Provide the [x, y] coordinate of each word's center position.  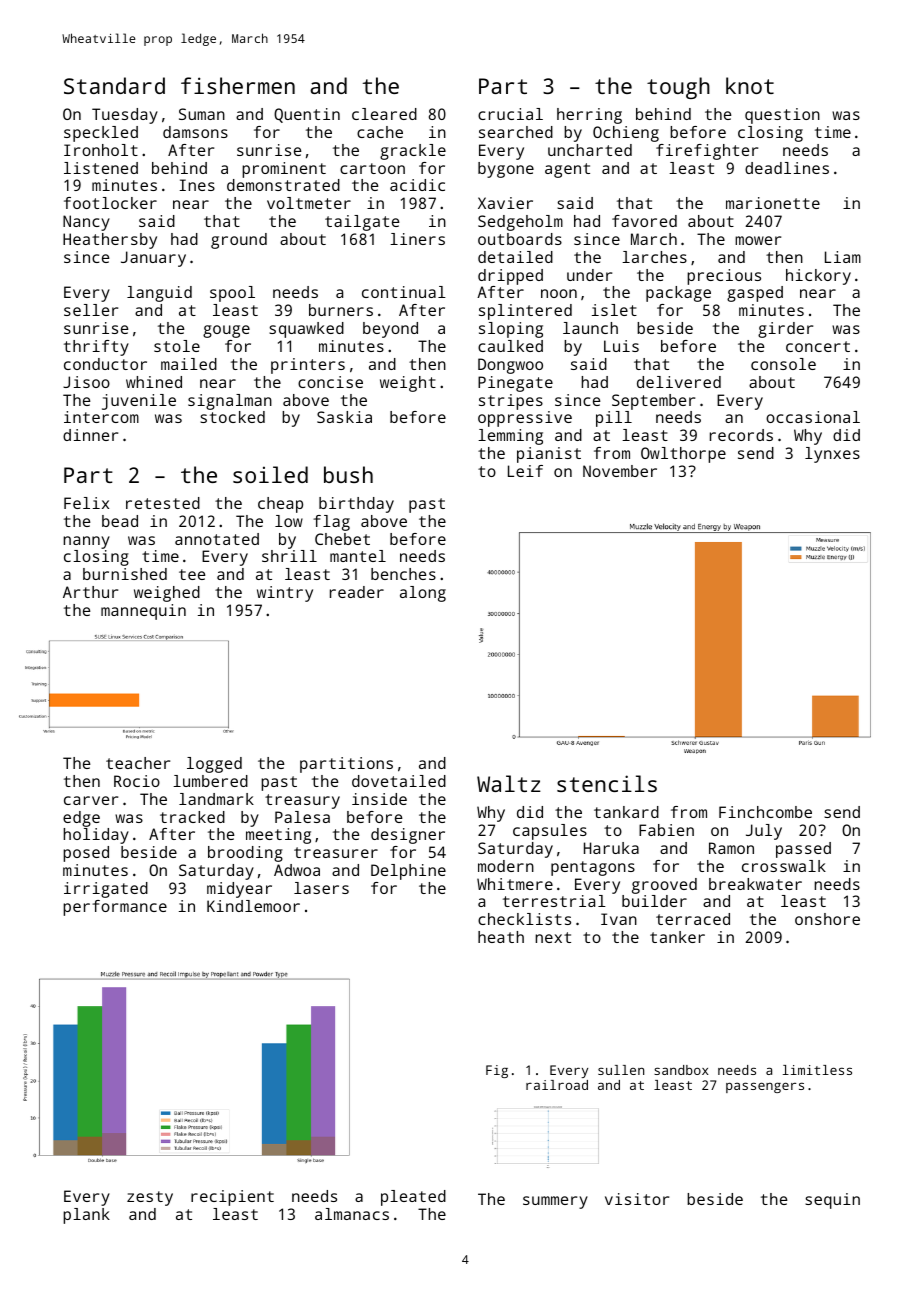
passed [803, 850]
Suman [202, 114]
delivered [679, 382]
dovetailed [399, 781]
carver [91, 800]
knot [750, 85]
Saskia [344, 417]
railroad [557, 1085]
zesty [150, 1198]
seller [91, 310]
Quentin [307, 115]
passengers [765, 1087]
